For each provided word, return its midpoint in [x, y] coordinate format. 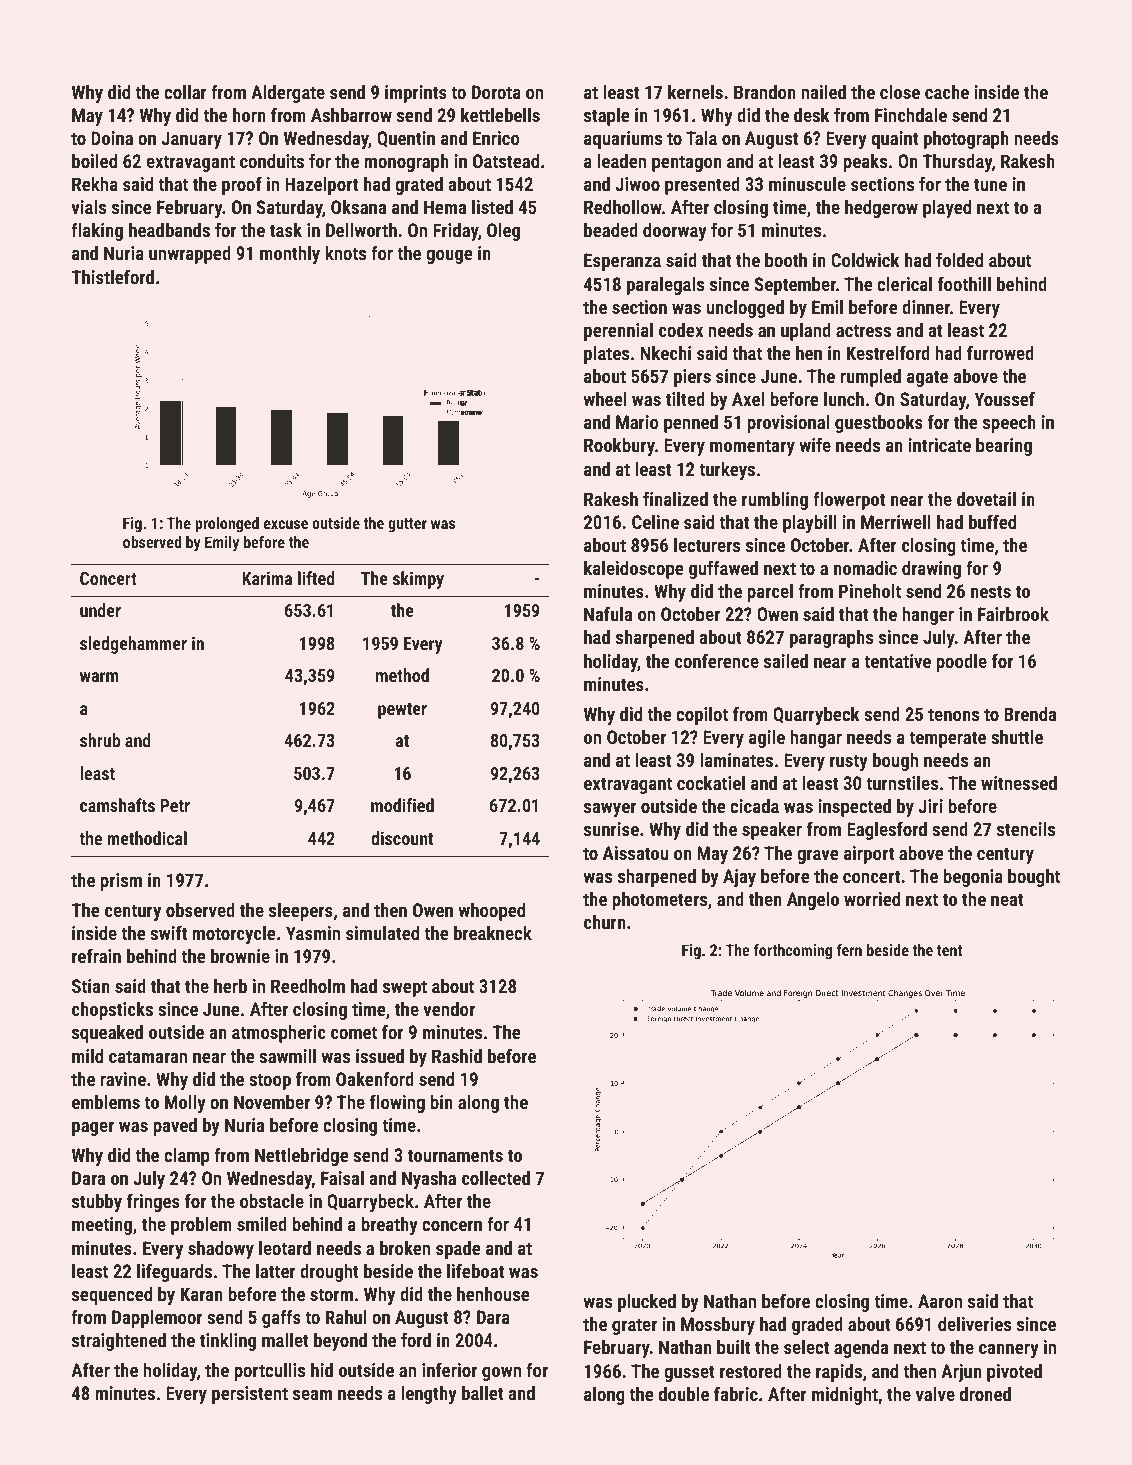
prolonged [227, 525]
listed [492, 207]
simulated [382, 933]
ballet [483, 1393]
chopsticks [112, 1011]
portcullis [269, 1372]
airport [869, 855]
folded [959, 259]
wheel [605, 399]
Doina [112, 138]
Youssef [1005, 398]
